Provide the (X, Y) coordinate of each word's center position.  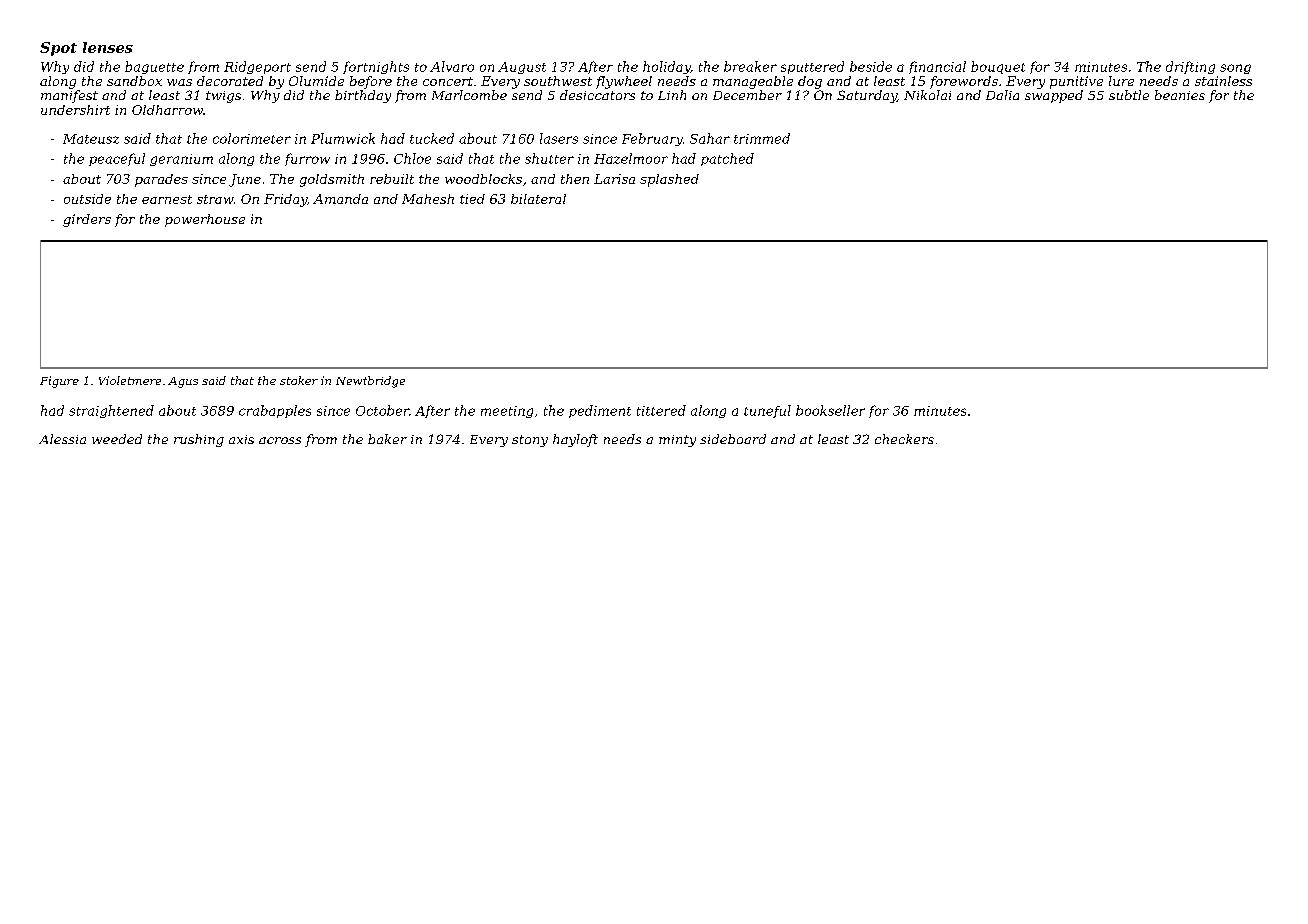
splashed (669, 180)
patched (727, 159)
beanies (1180, 95)
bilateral (538, 199)
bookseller (830, 410)
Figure (59, 382)
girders (87, 220)
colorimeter (252, 138)
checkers (904, 439)
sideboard (733, 439)
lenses (108, 47)
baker (387, 439)
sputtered (812, 67)
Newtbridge (370, 382)
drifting (1190, 67)
